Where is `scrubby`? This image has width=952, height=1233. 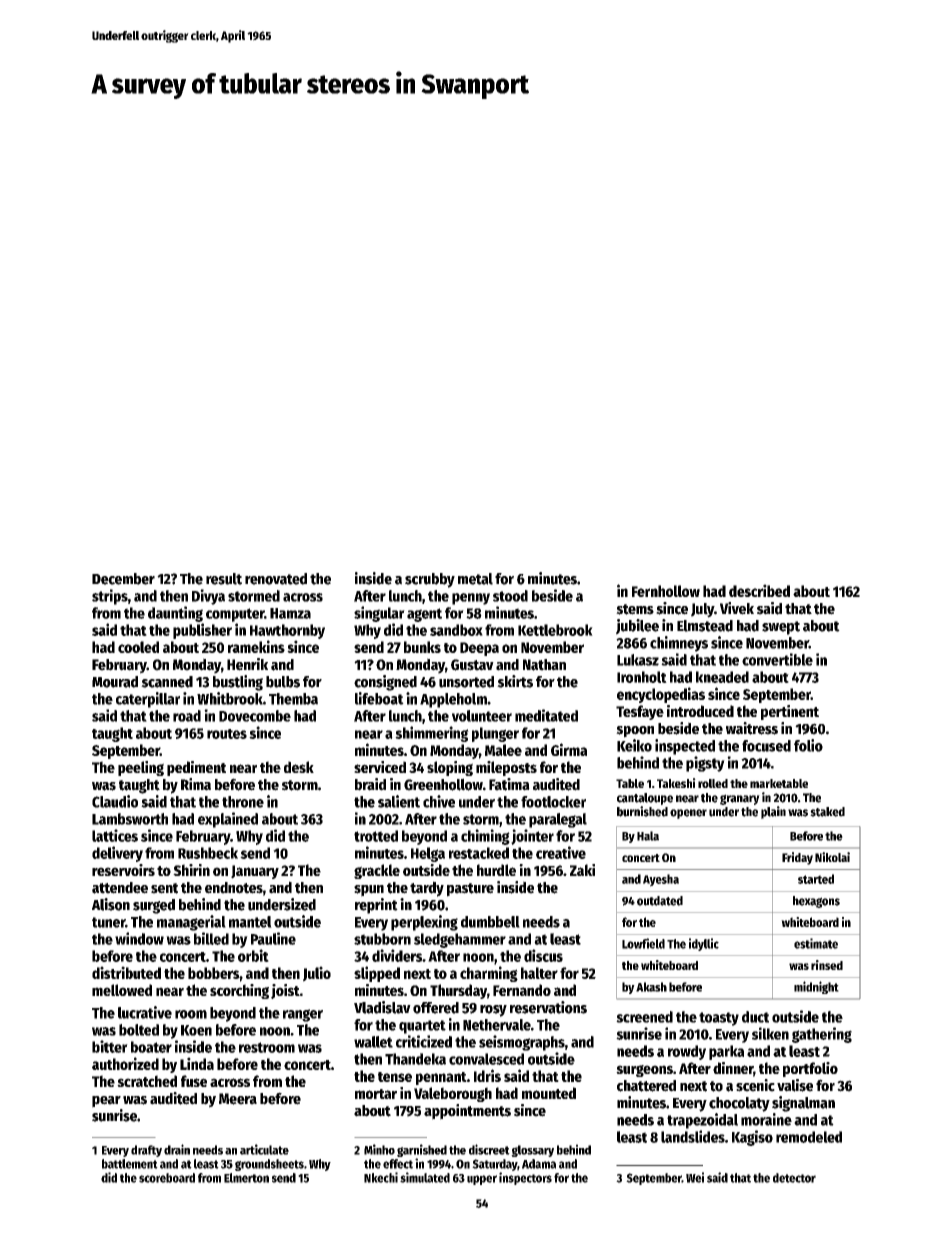
scrubby is located at coordinates (430, 580).
